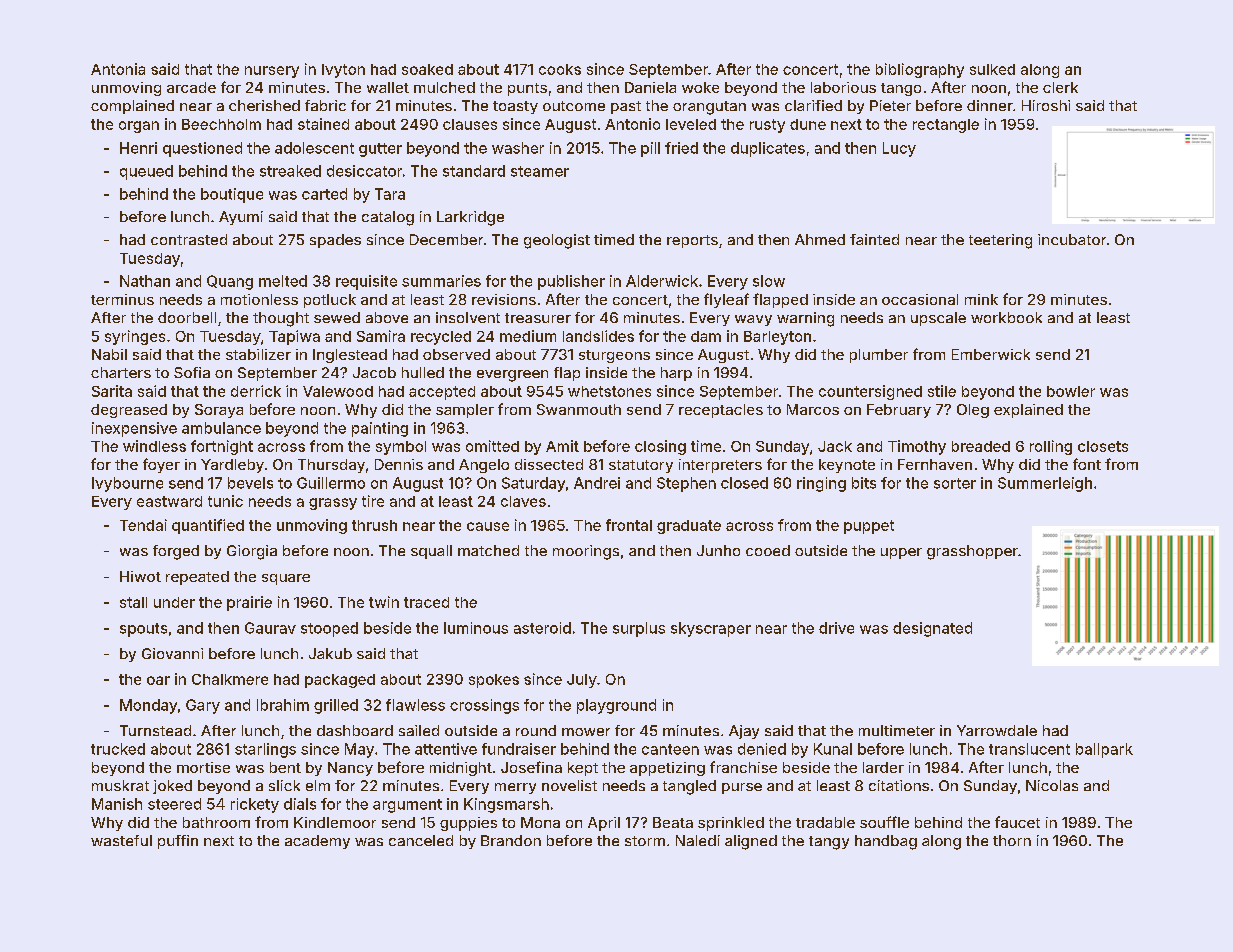  I want to click on sturgeons, so click(614, 356).
